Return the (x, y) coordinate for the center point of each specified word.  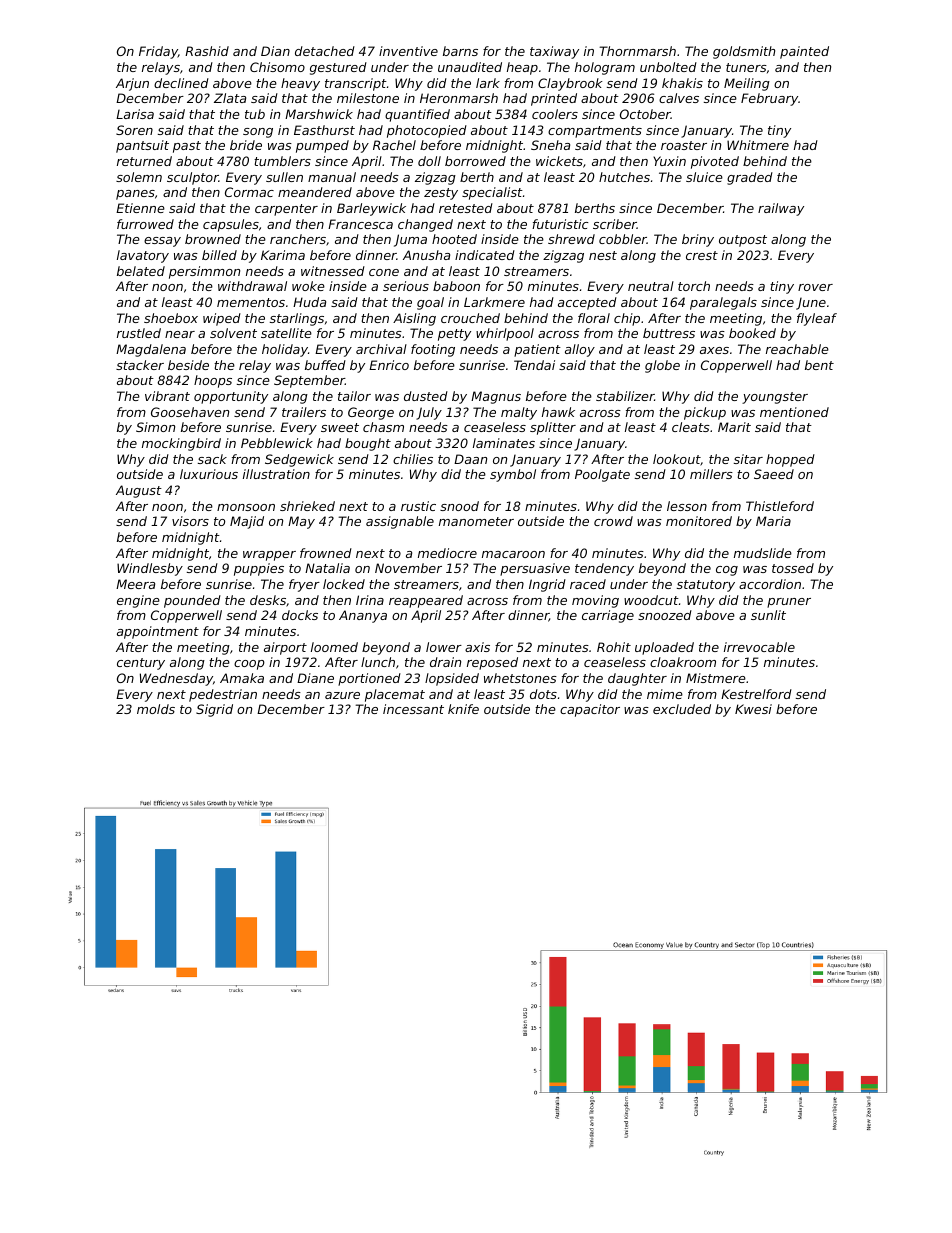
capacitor (590, 710)
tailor (354, 396)
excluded (682, 709)
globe (662, 366)
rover (815, 287)
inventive (408, 51)
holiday (285, 350)
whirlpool (505, 334)
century (141, 664)
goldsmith (744, 52)
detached (325, 51)
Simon (155, 427)
